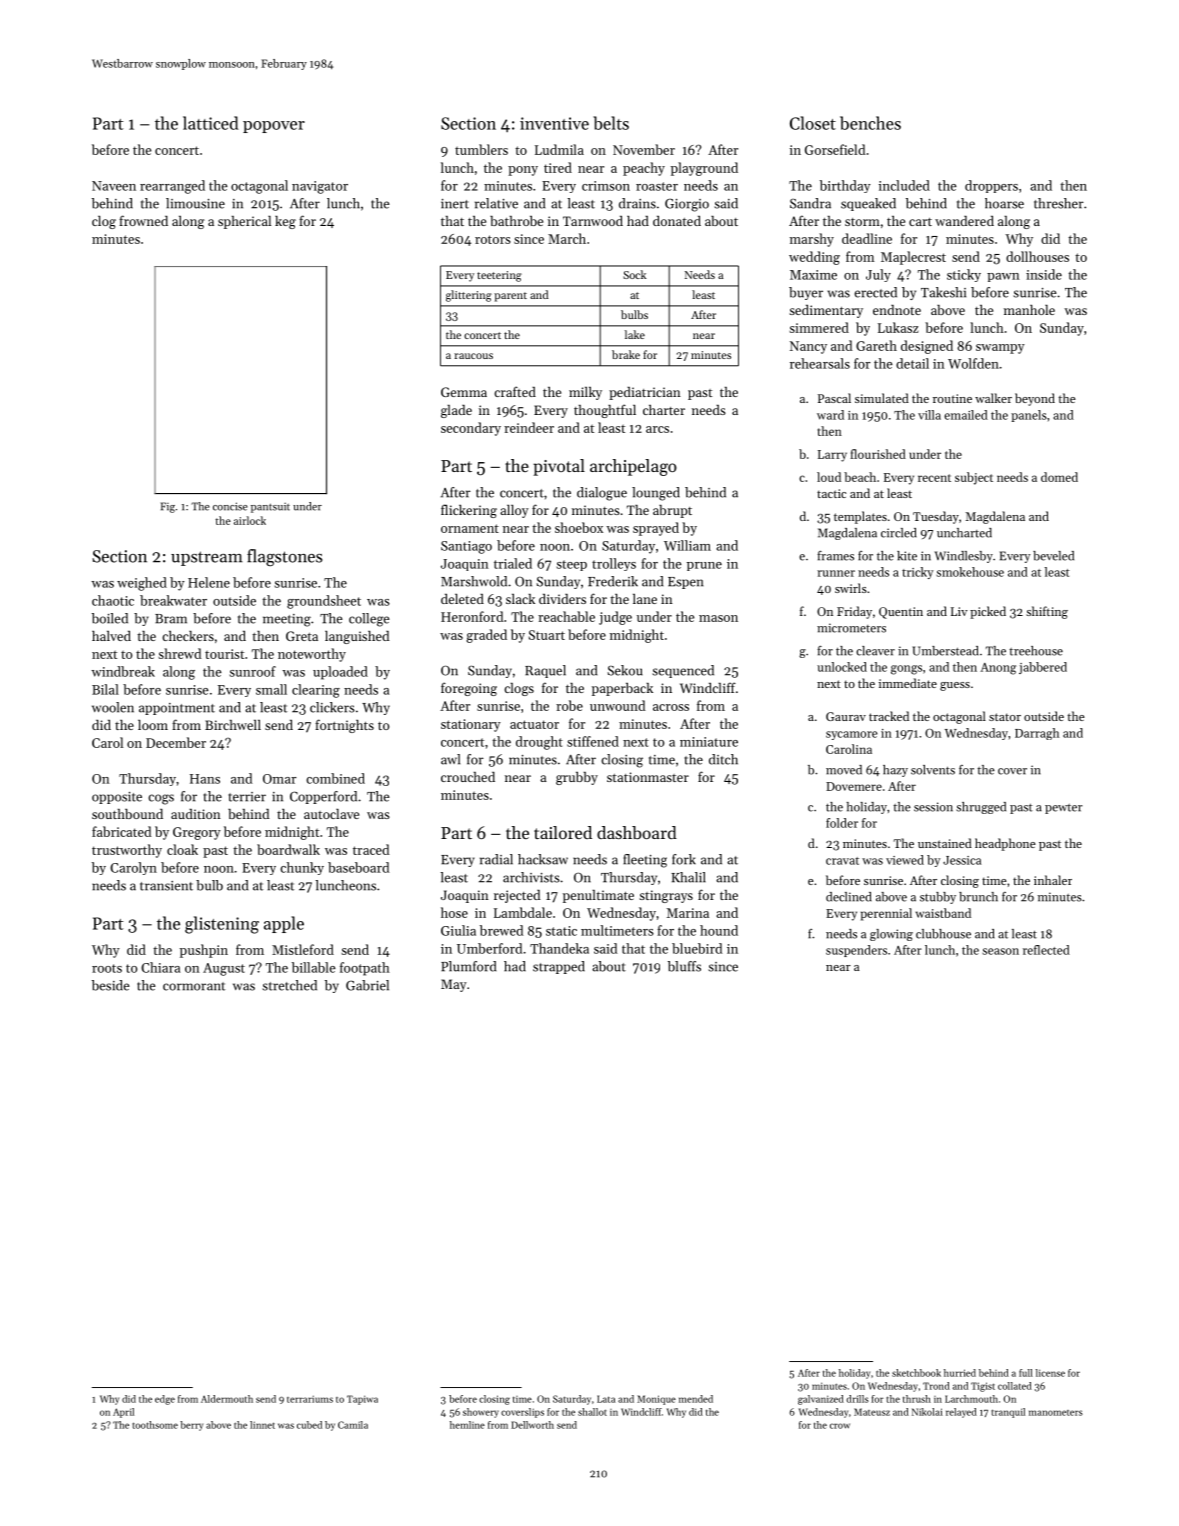 Image resolution: width=1179 pixels, height=1526 pixels. What do you see at coordinates (561, 931) in the page?
I see `static` at bounding box center [561, 931].
